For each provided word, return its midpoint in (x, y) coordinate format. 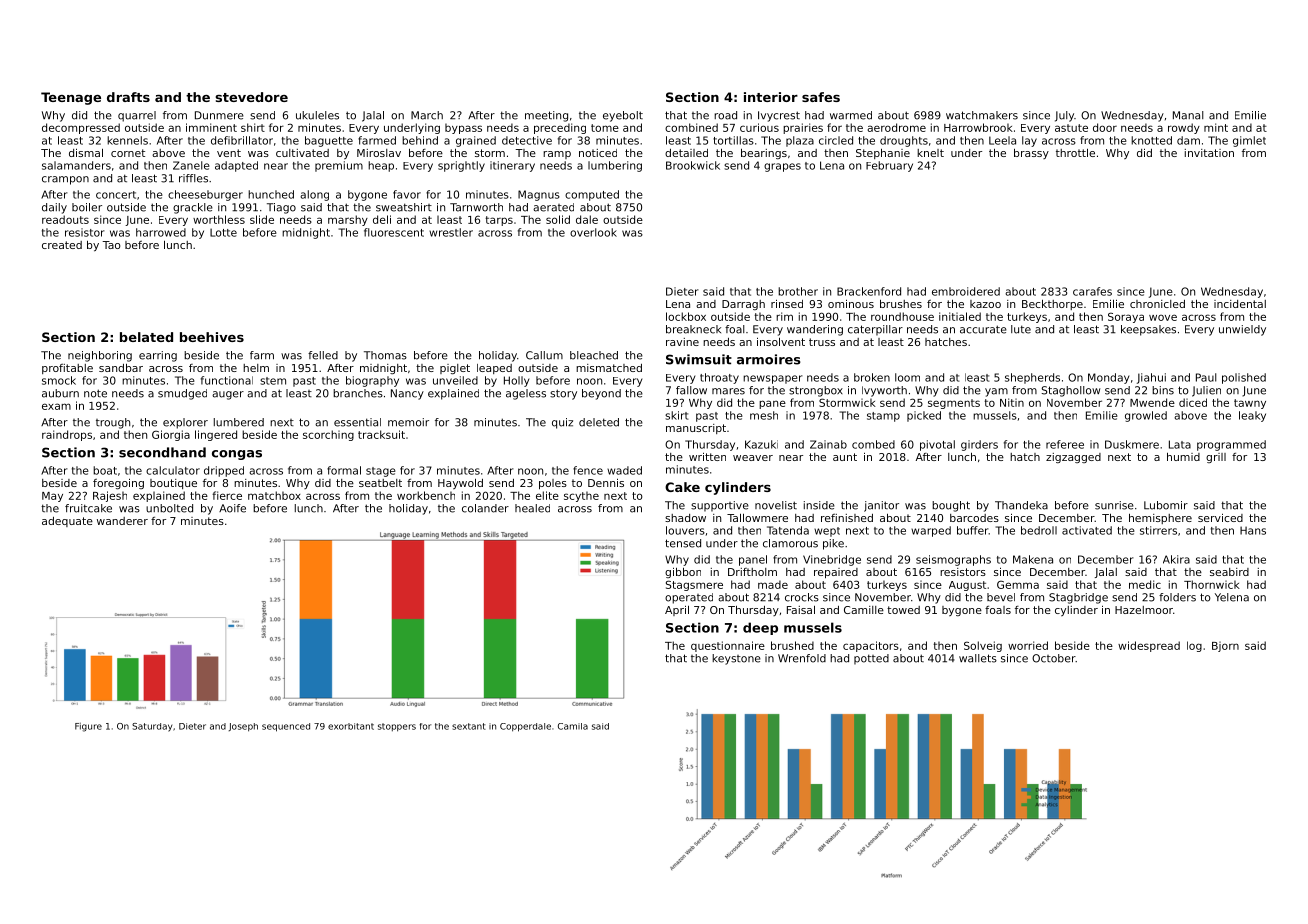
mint (1216, 127)
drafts (128, 97)
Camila (573, 726)
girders (979, 445)
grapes (782, 167)
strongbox (816, 391)
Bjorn (1225, 646)
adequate (67, 522)
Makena (1033, 559)
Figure (88, 727)
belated (146, 337)
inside (819, 505)
